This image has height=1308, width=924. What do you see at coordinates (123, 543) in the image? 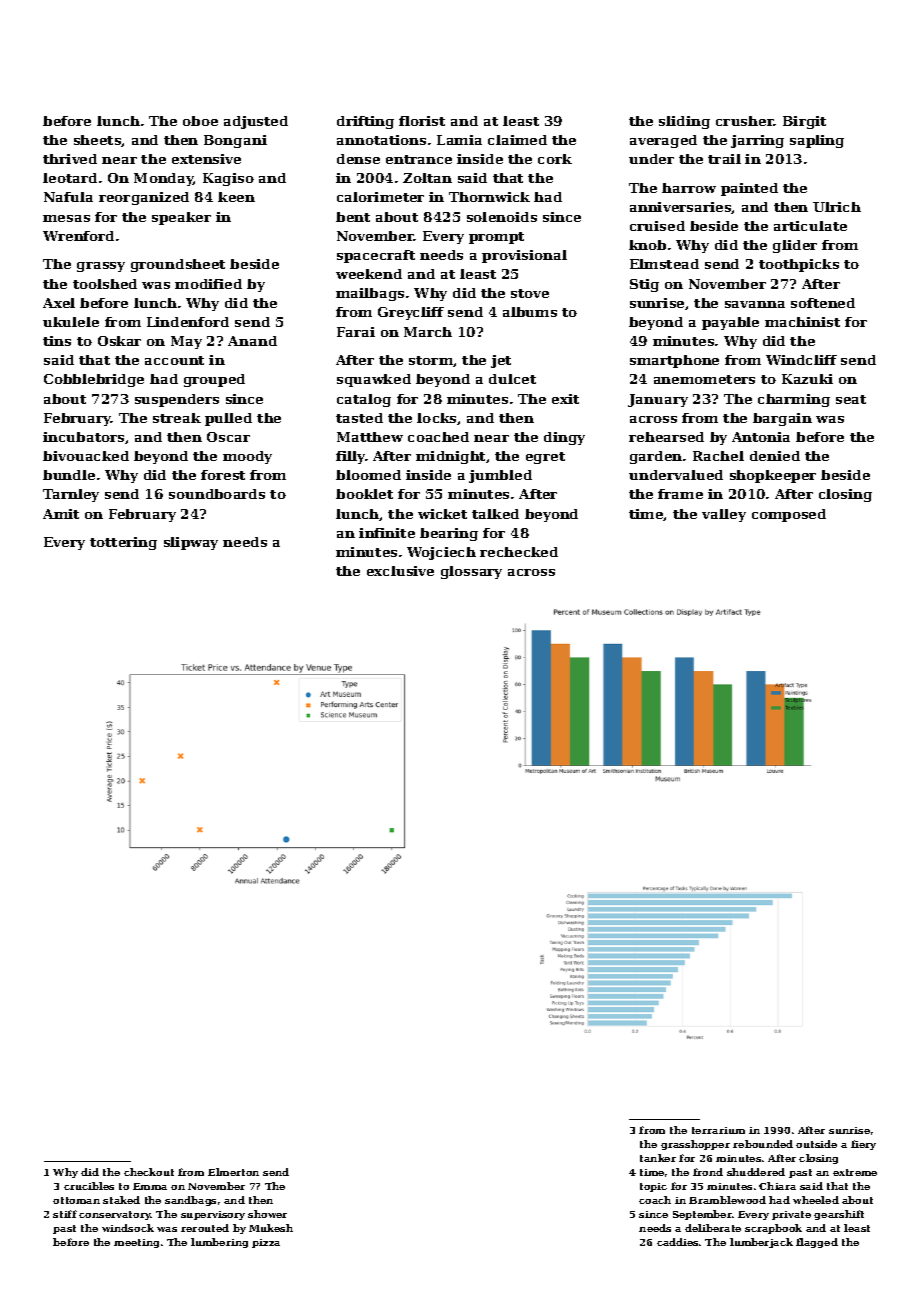
I see `tottering` at bounding box center [123, 543].
